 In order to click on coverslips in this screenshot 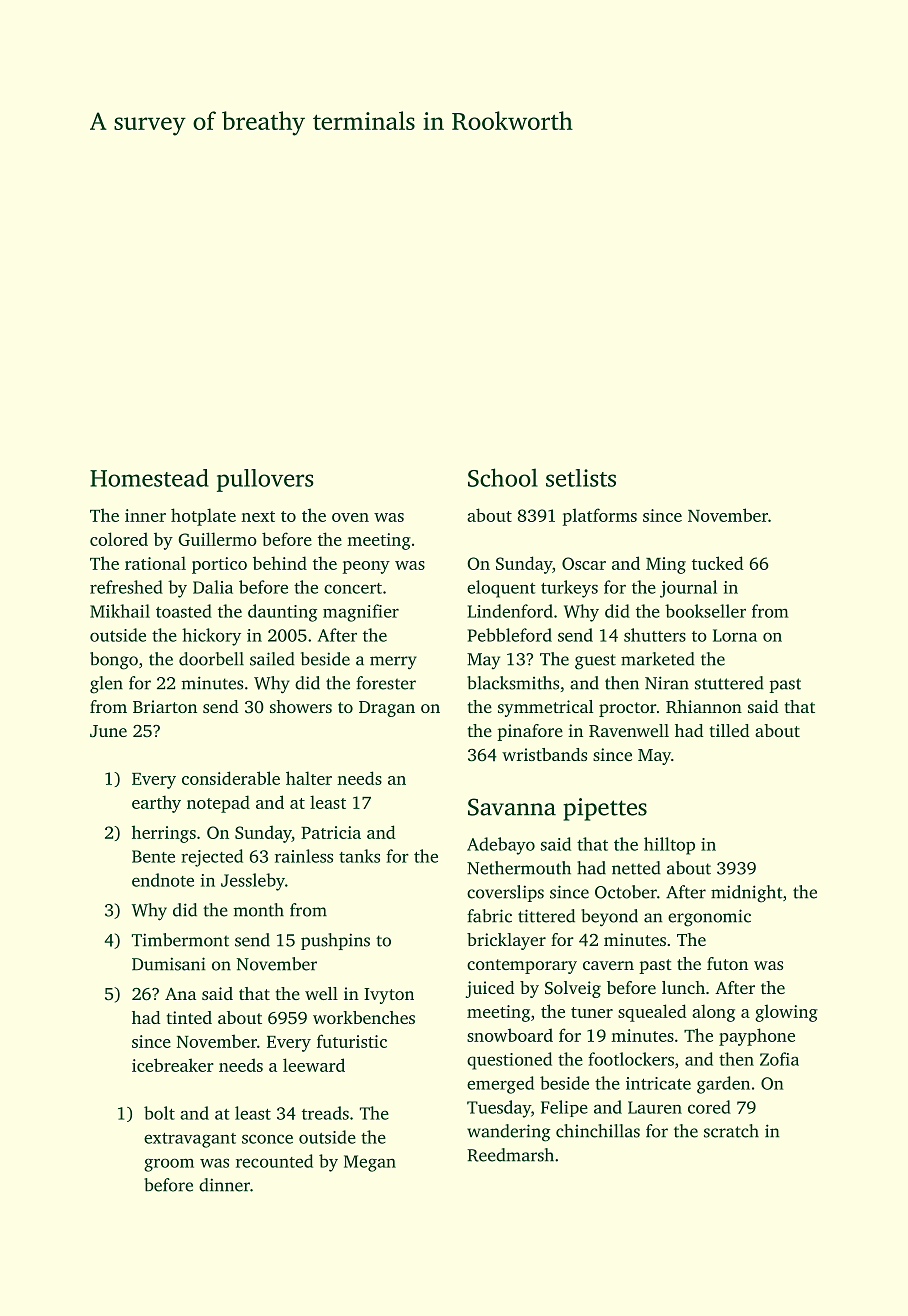, I will do `click(505, 893)`.
